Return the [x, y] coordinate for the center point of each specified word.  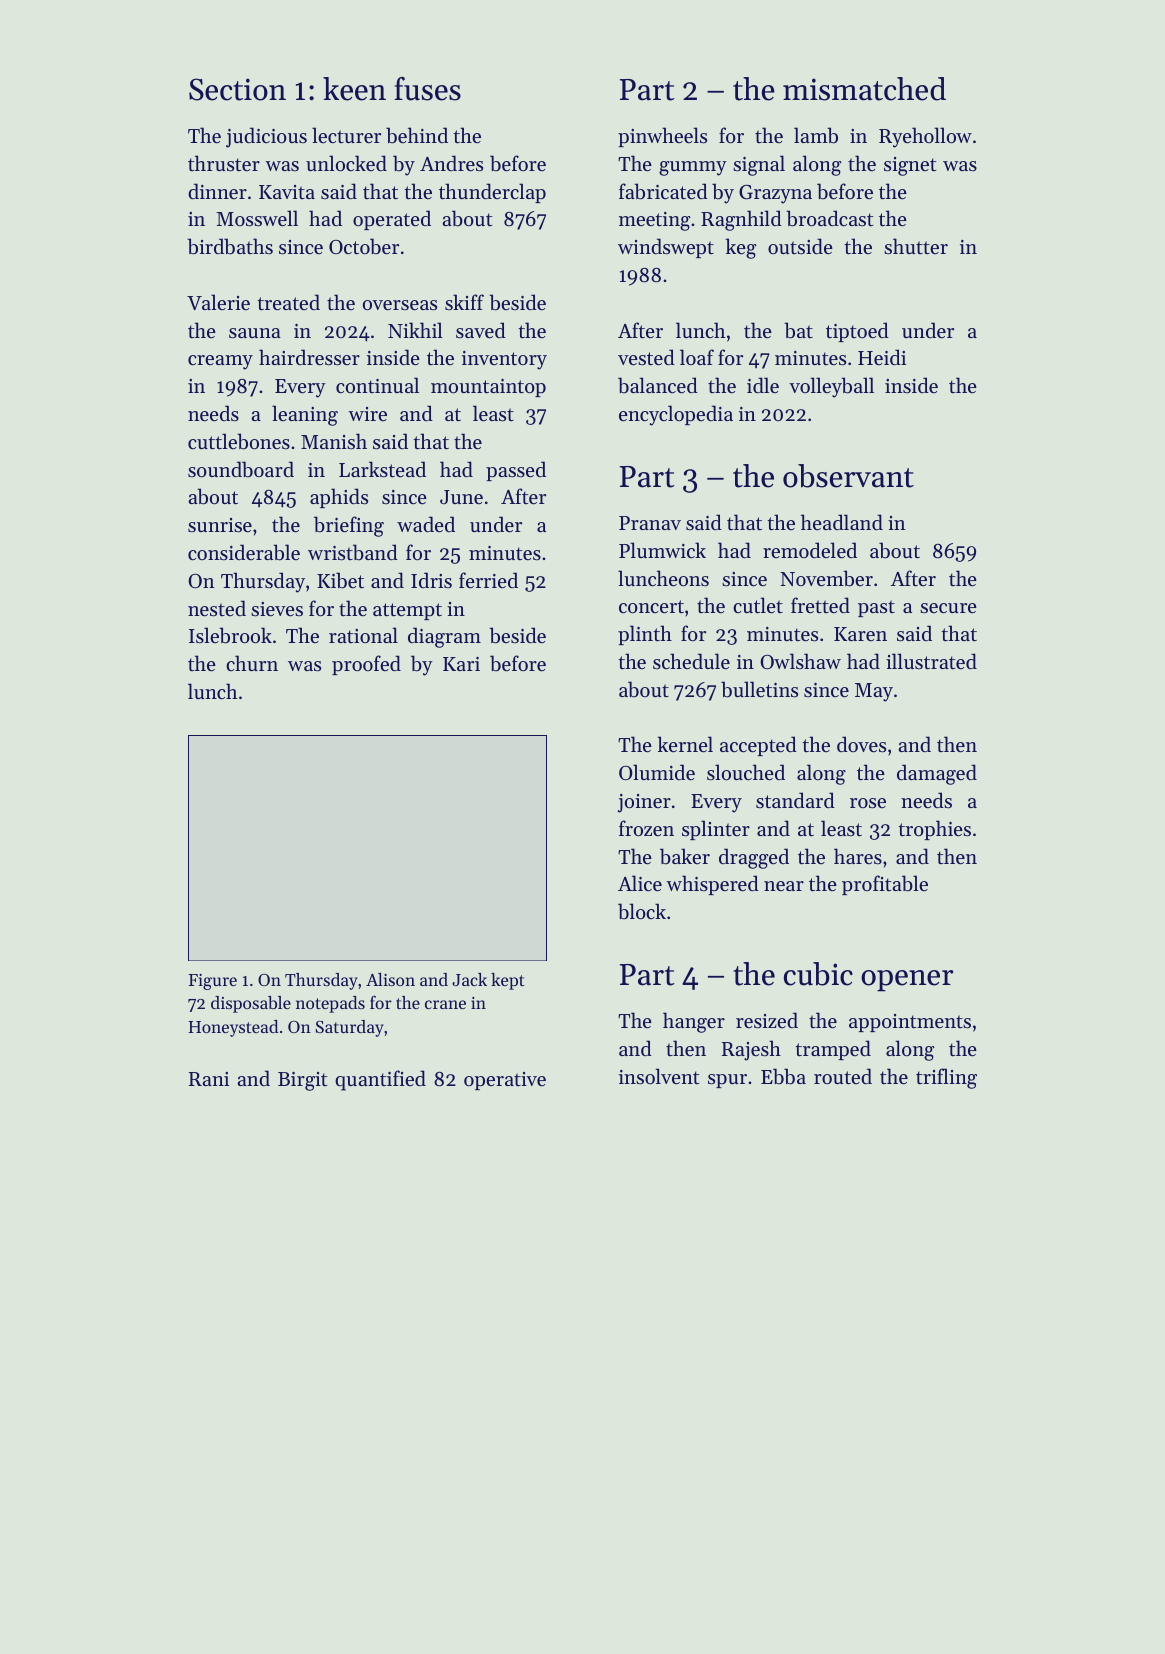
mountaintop [488, 388]
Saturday [349, 1028]
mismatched [864, 89]
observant [848, 476]
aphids [339, 498]
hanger [694, 1022]
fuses [428, 89]
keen [354, 89]
